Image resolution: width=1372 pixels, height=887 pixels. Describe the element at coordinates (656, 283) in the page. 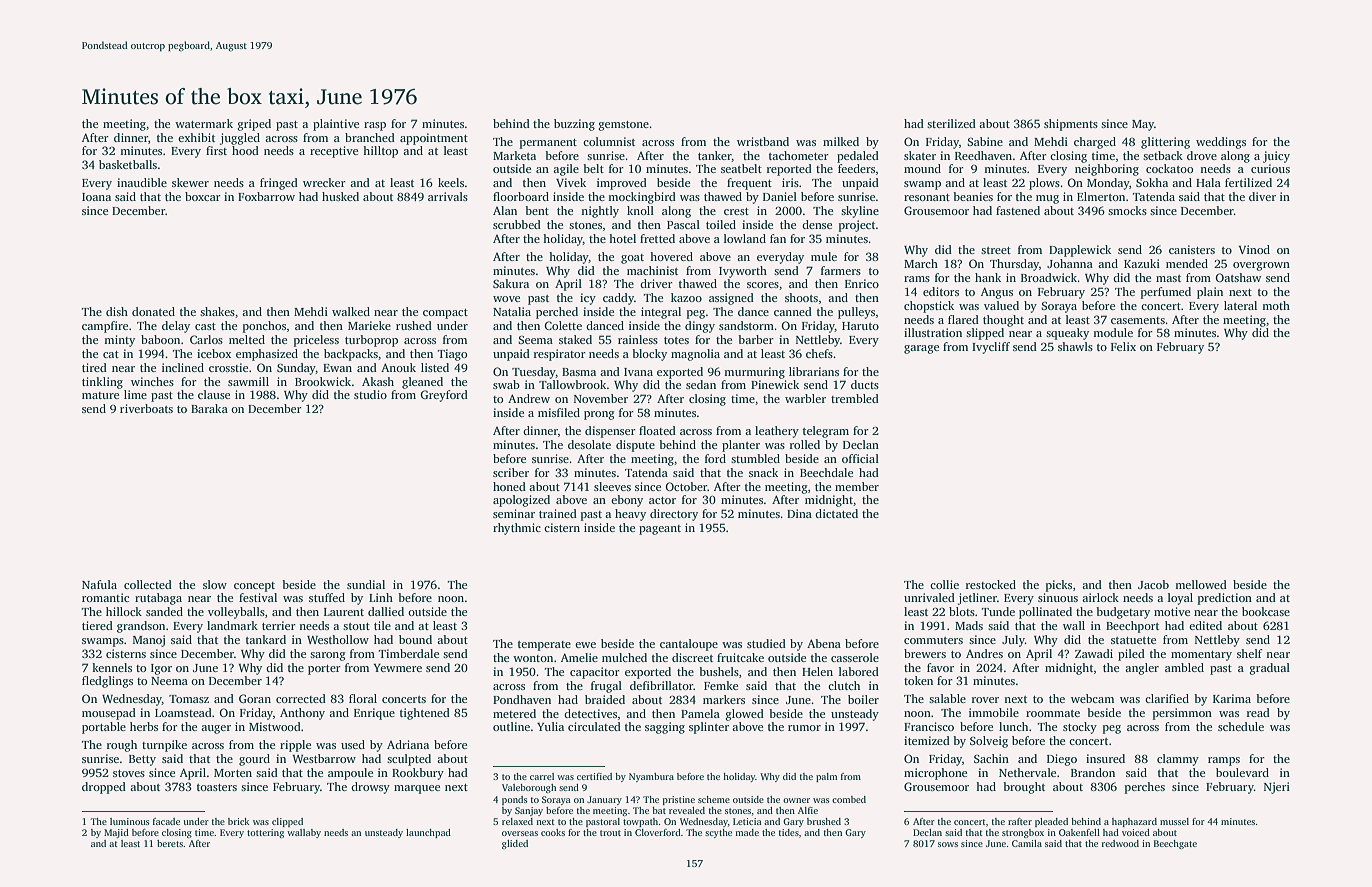

I see `driver` at that location.
